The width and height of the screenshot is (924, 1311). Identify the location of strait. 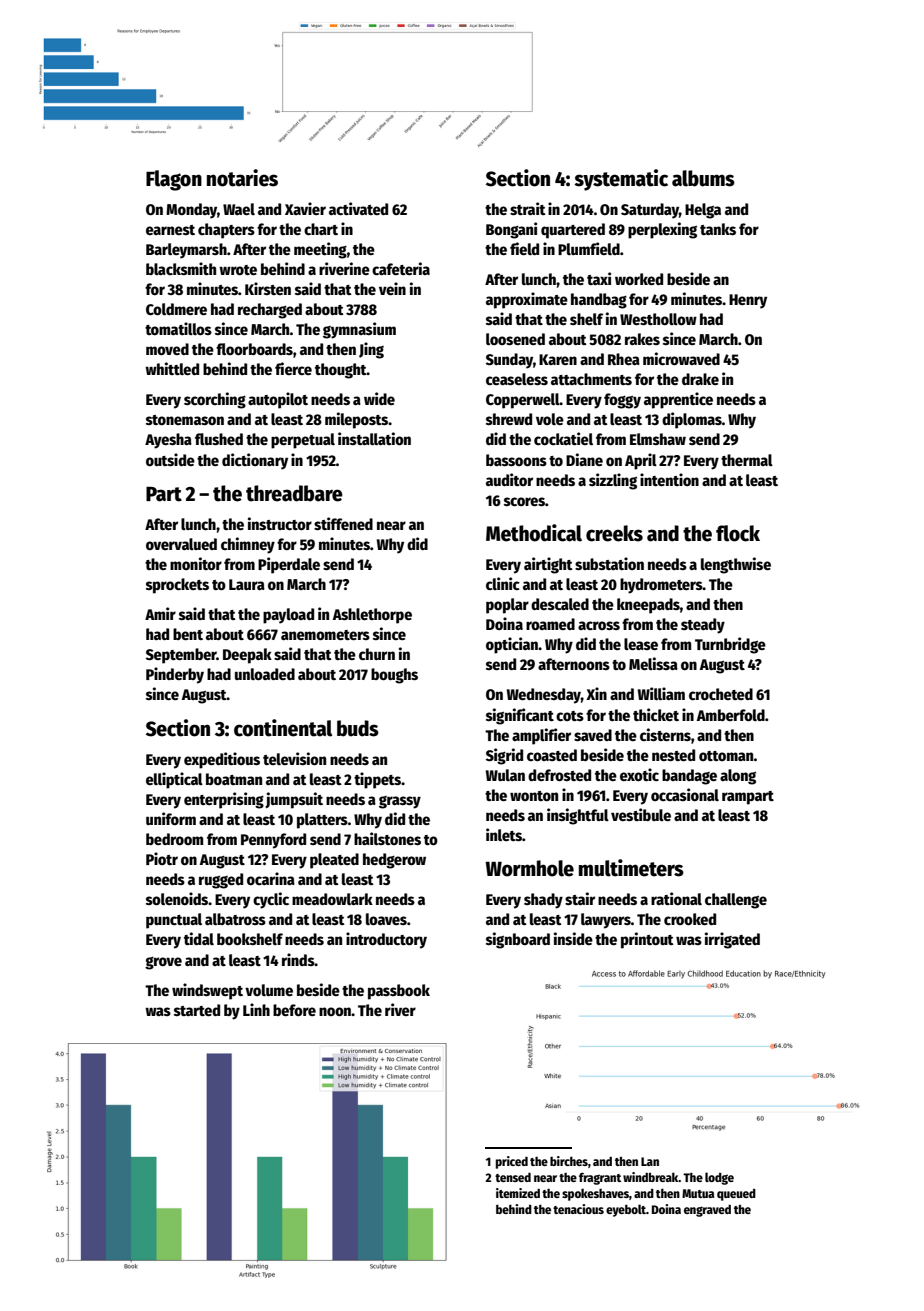
(528, 208).
